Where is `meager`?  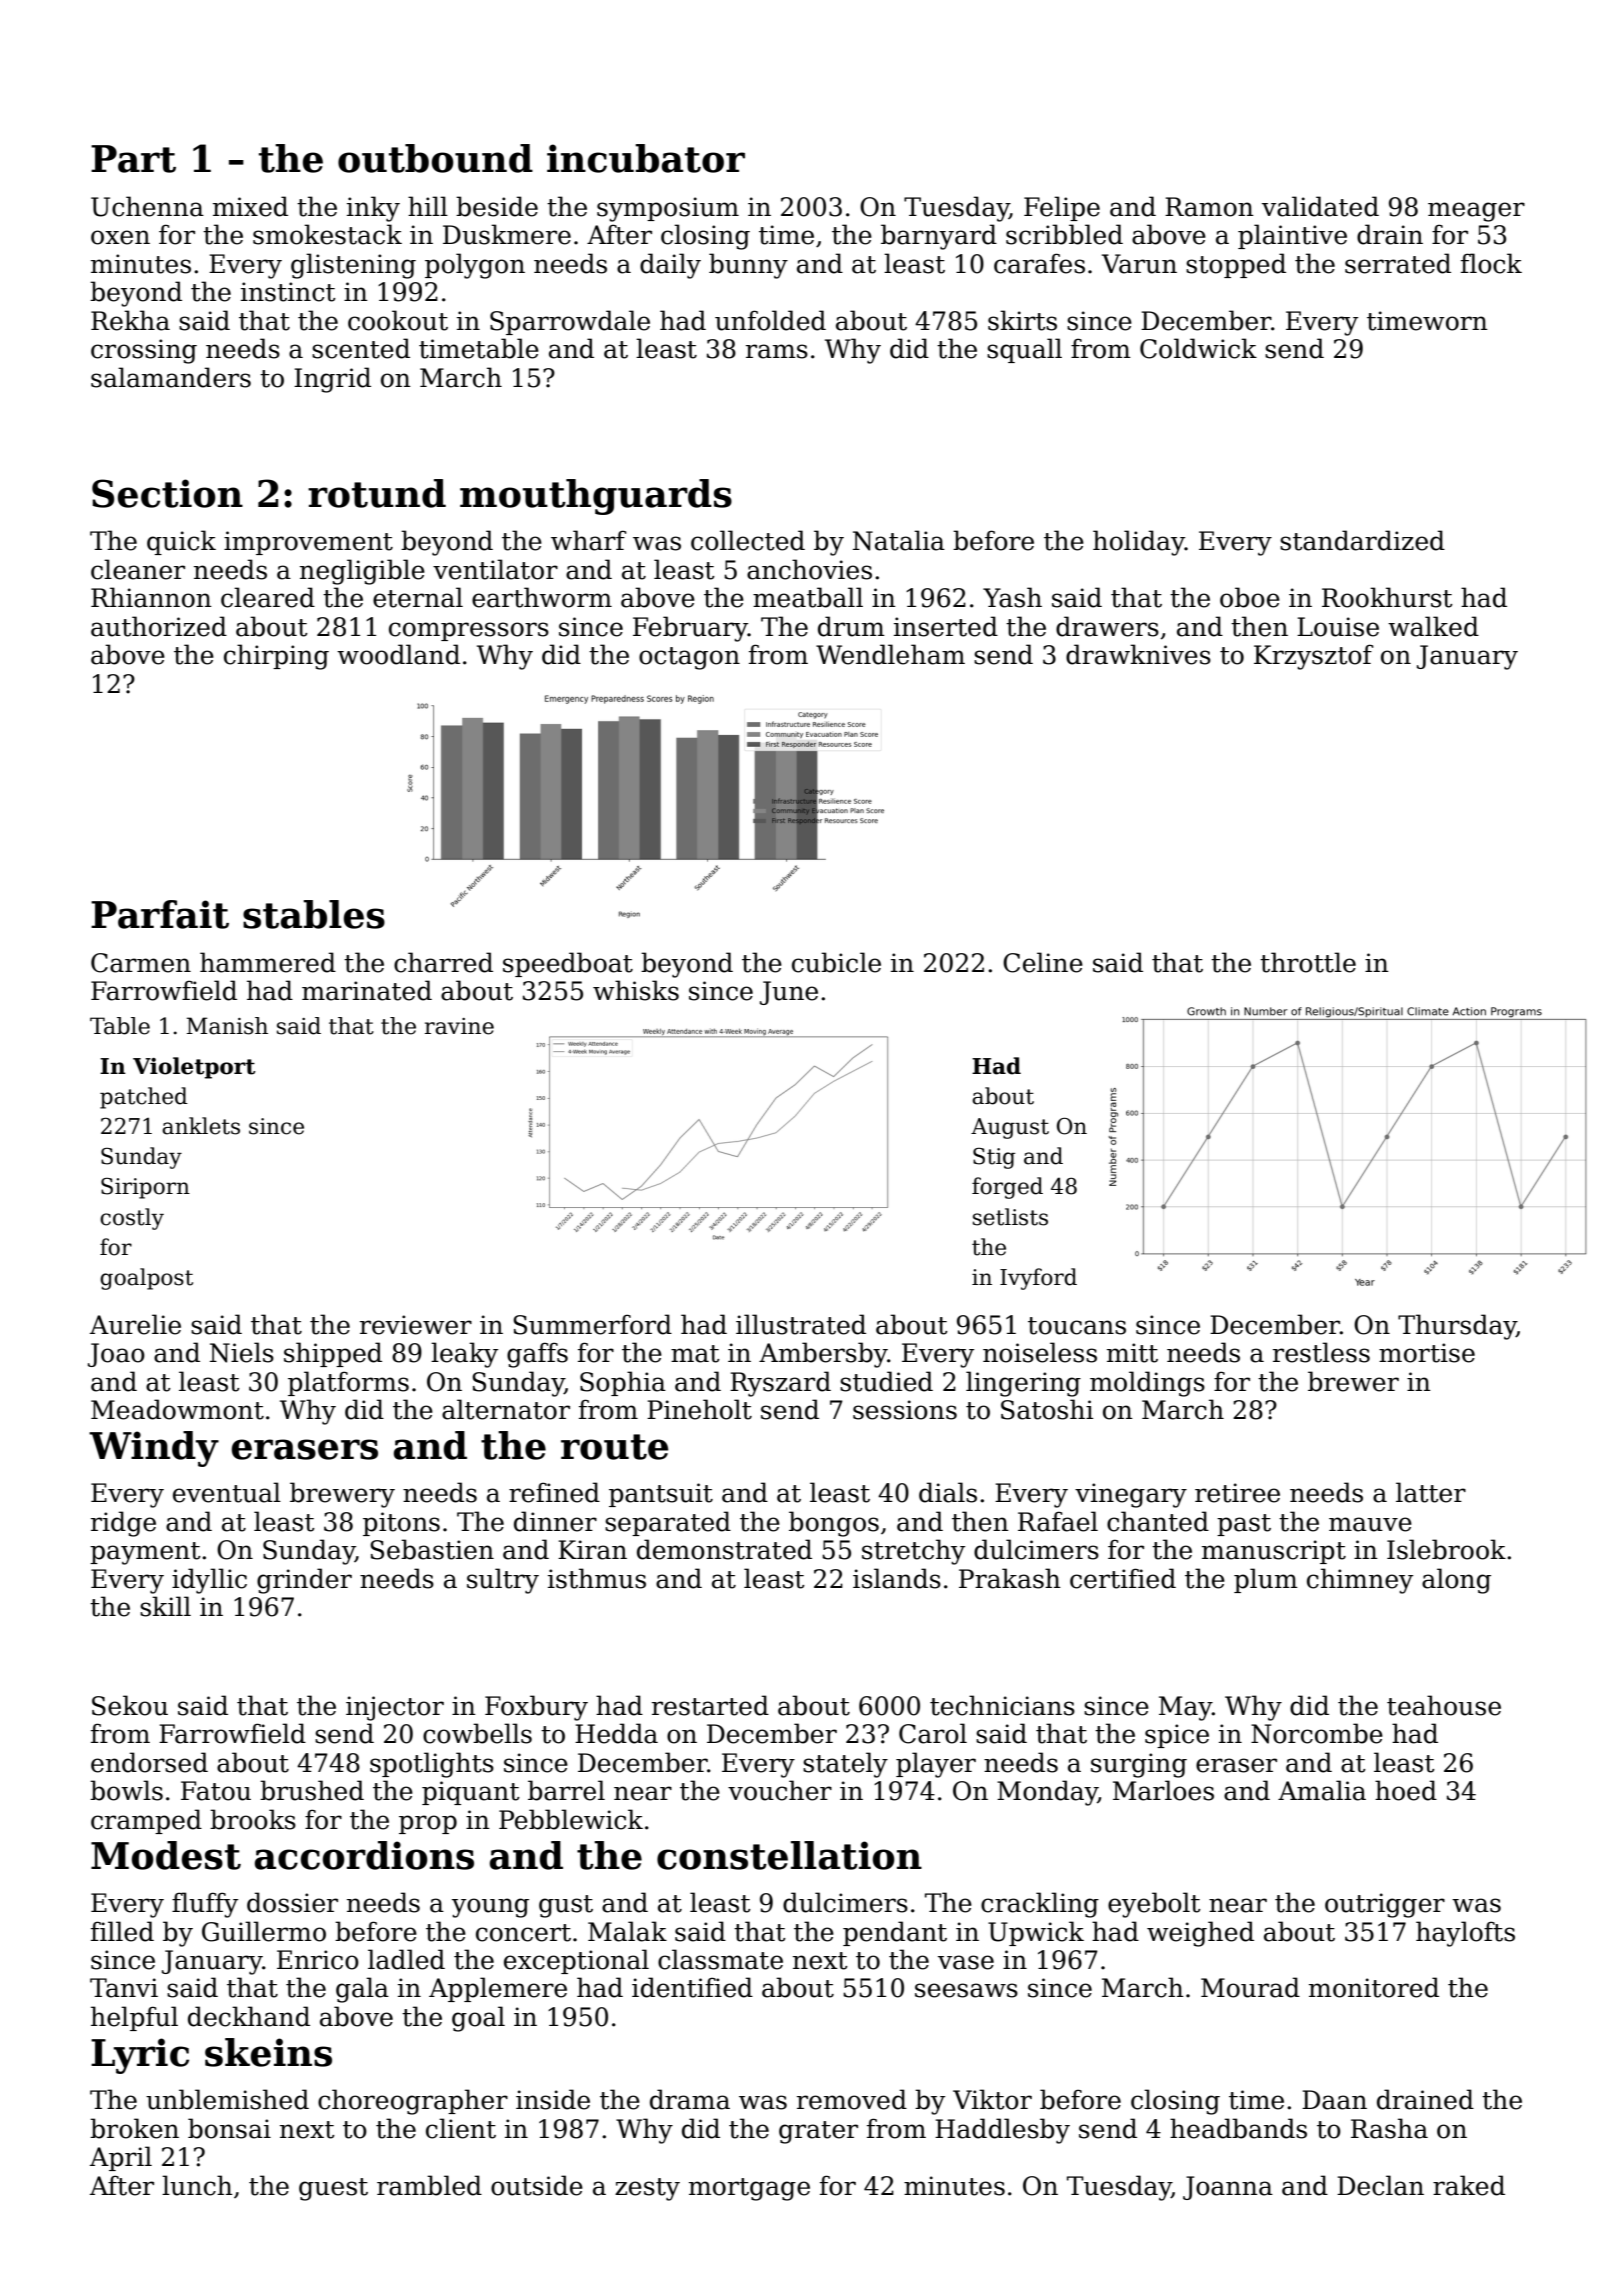 meager is located at coordinates (1476, 212).
